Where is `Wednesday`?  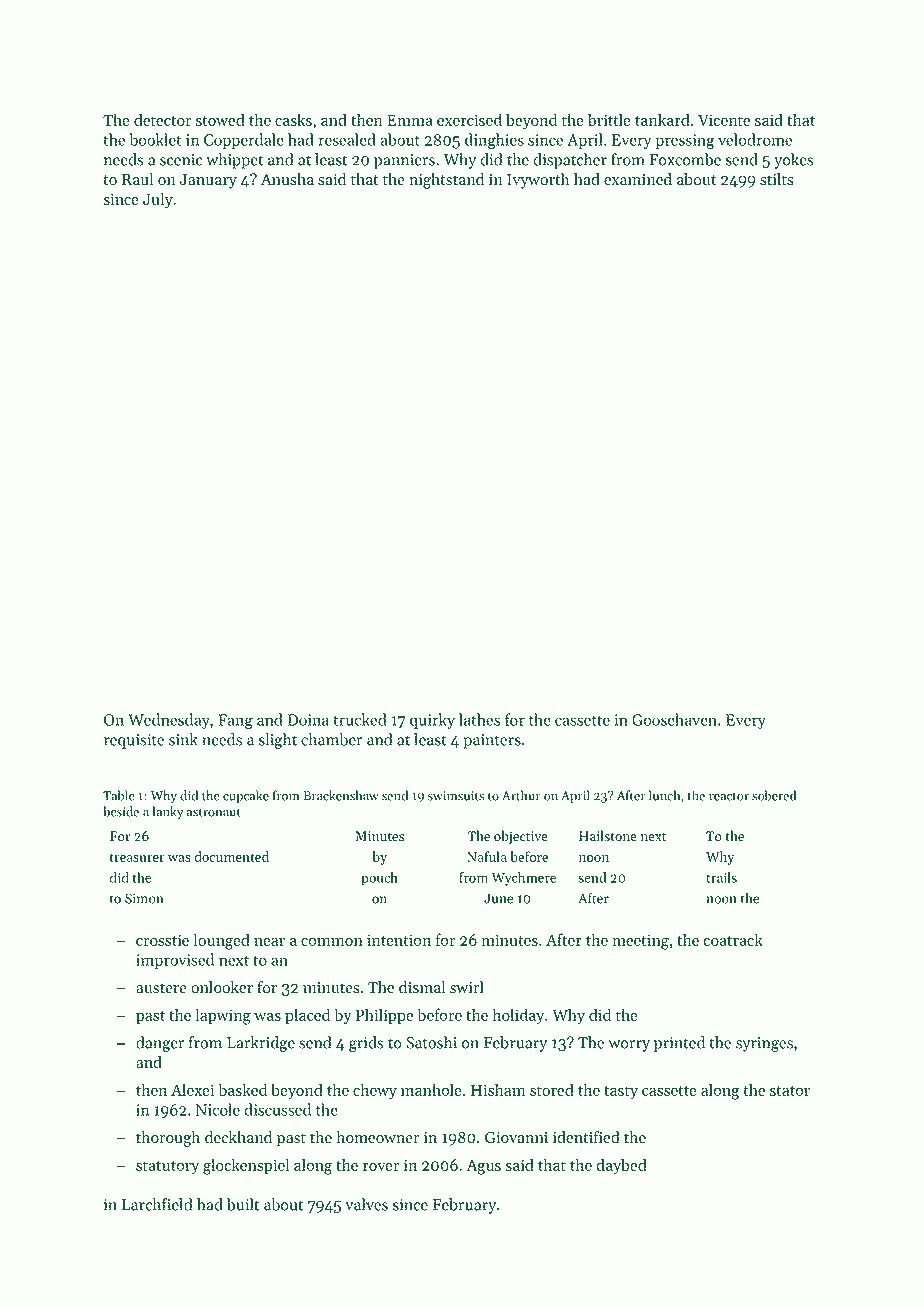
Wednesday is located at coordinates (169, 721).
